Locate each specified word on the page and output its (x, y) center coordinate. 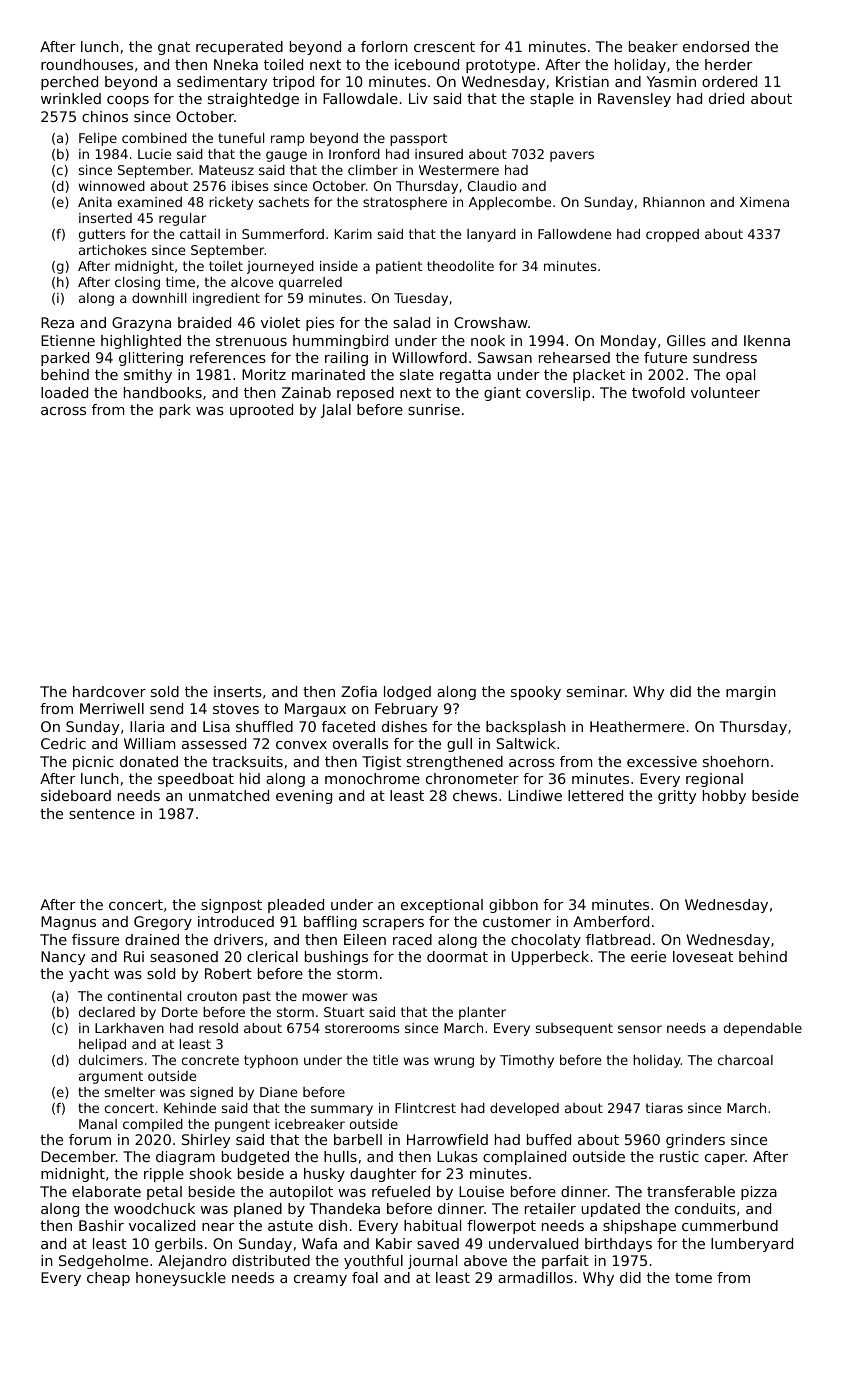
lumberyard (752, 1245)
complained (524, 1158)
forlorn (384, 46)
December (78, 1156)
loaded (64, 392)
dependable (763, 1029)
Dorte (180, 1012)
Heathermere (637, 726)
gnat (174, 48)
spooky (536, 693)
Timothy (527, 1061)
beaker (653, 46)
